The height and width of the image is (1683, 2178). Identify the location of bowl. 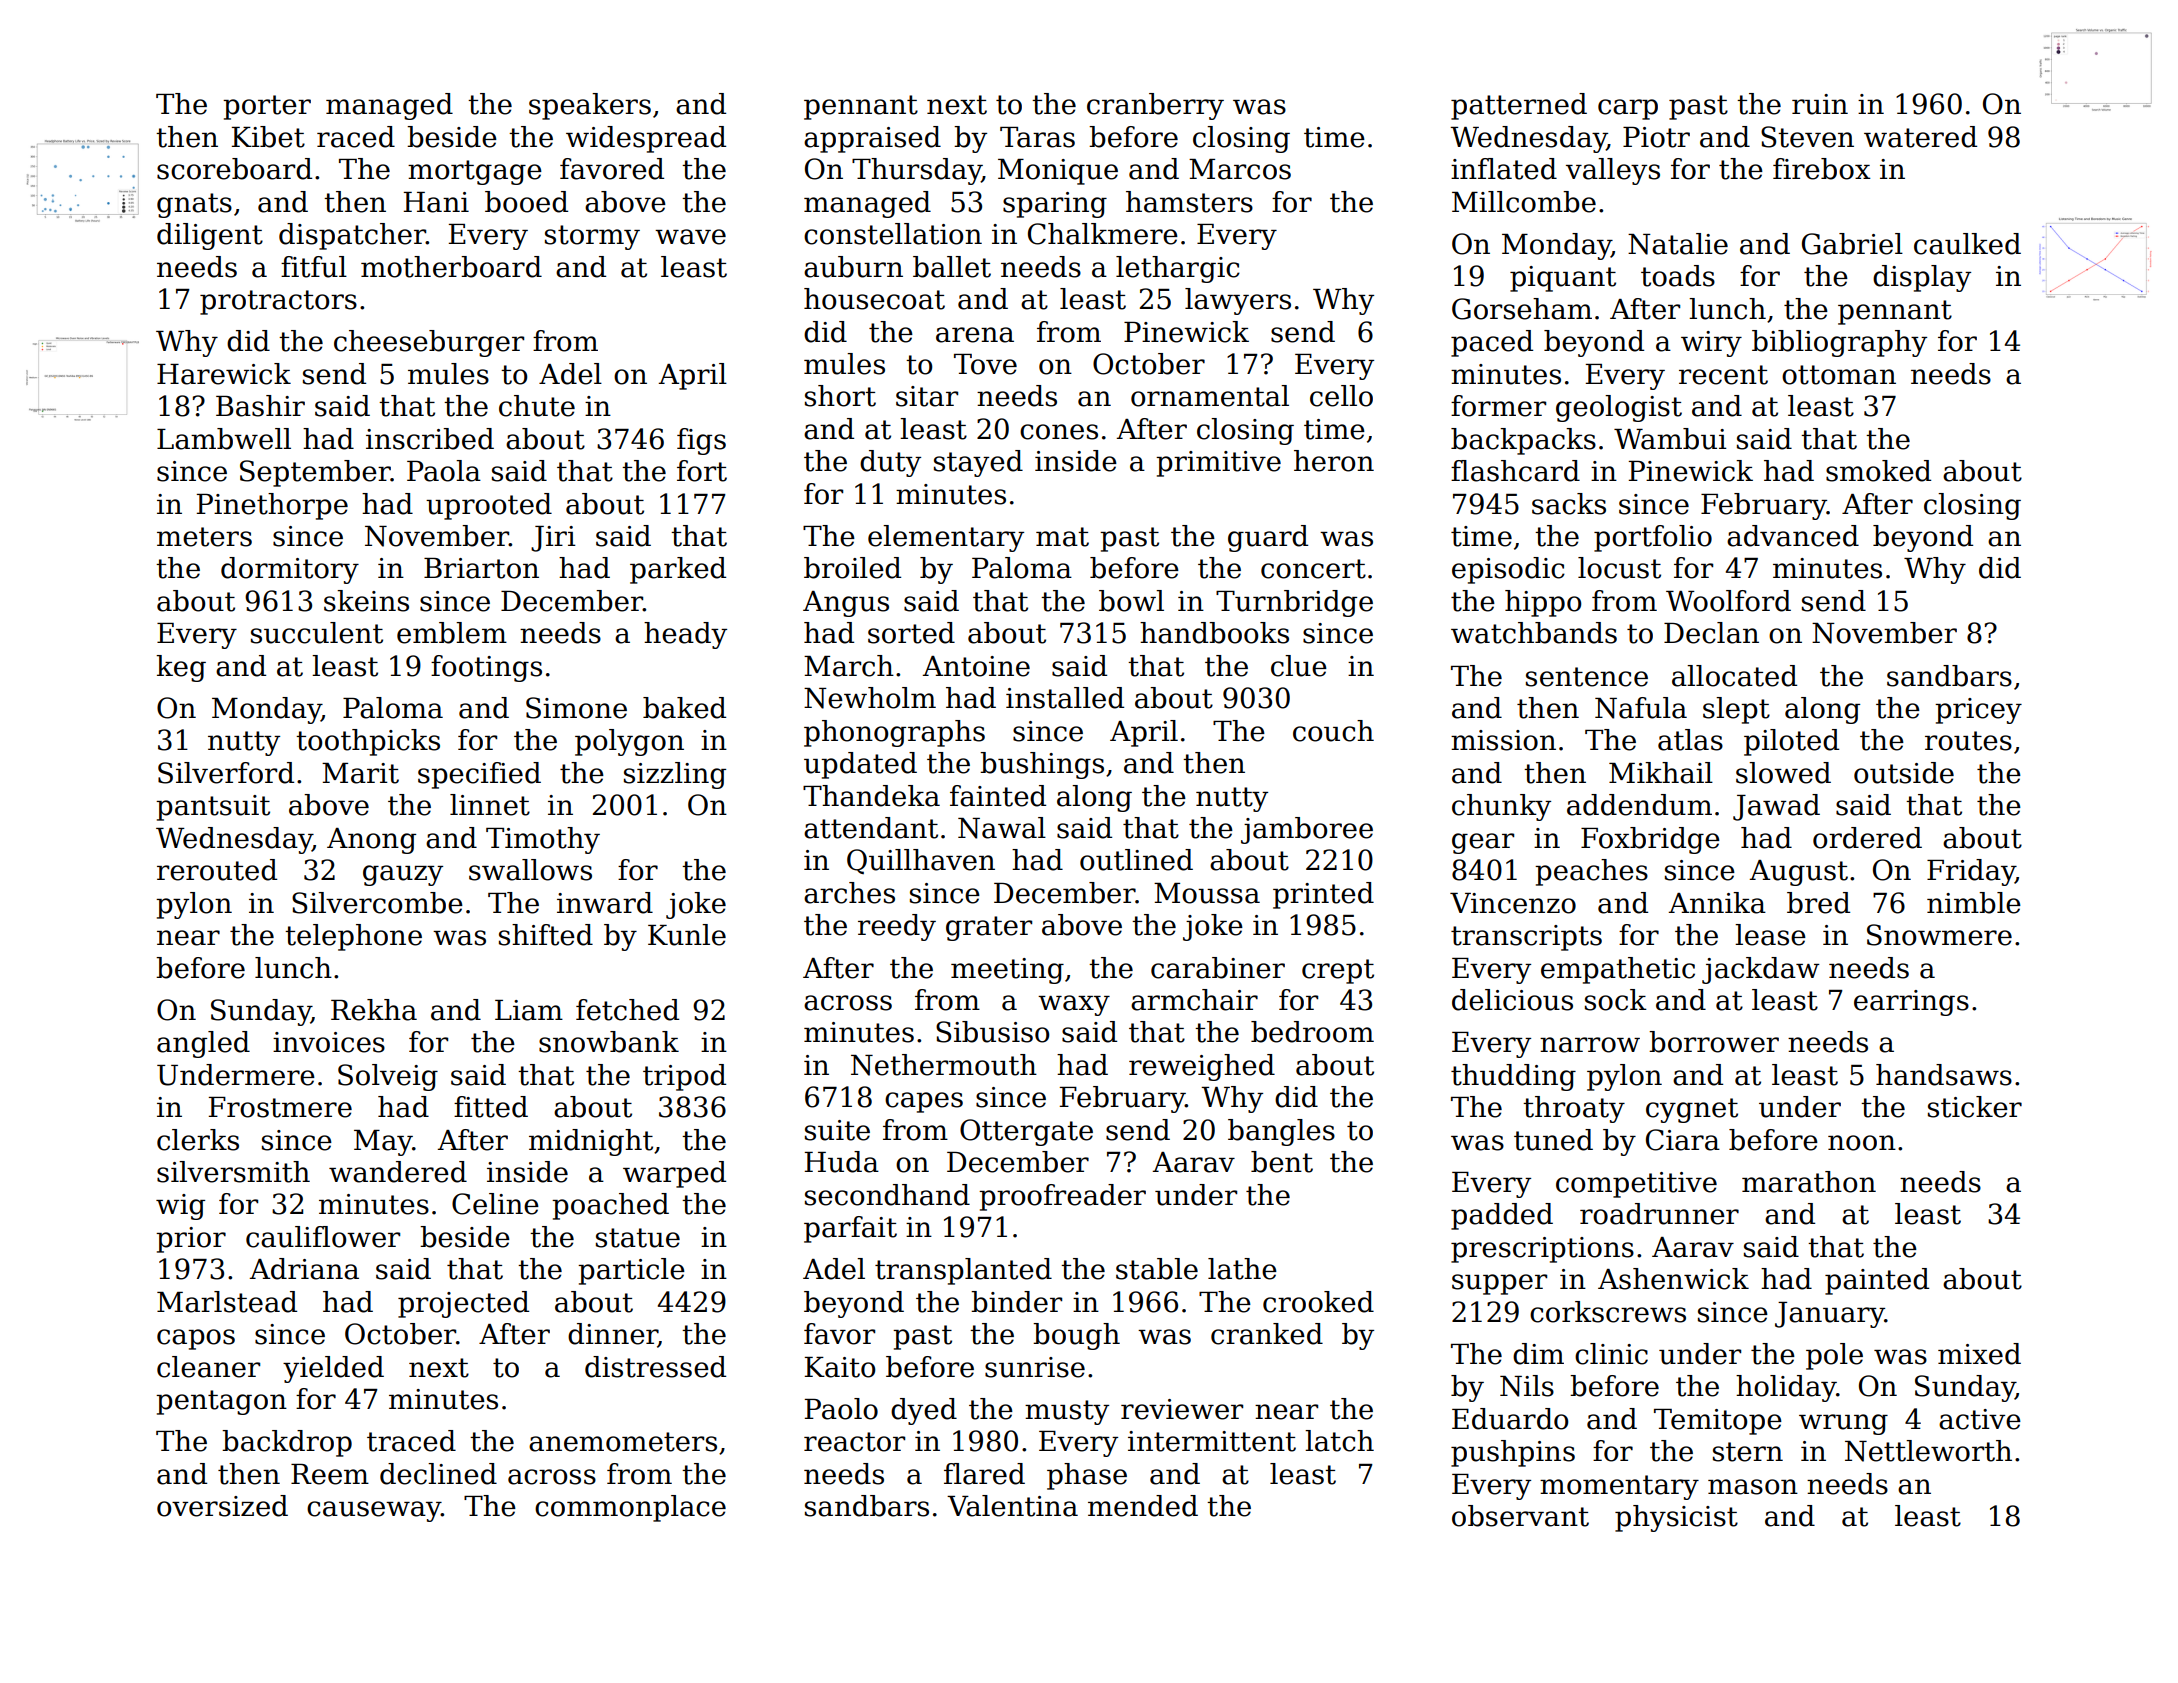
(1131, 601).
